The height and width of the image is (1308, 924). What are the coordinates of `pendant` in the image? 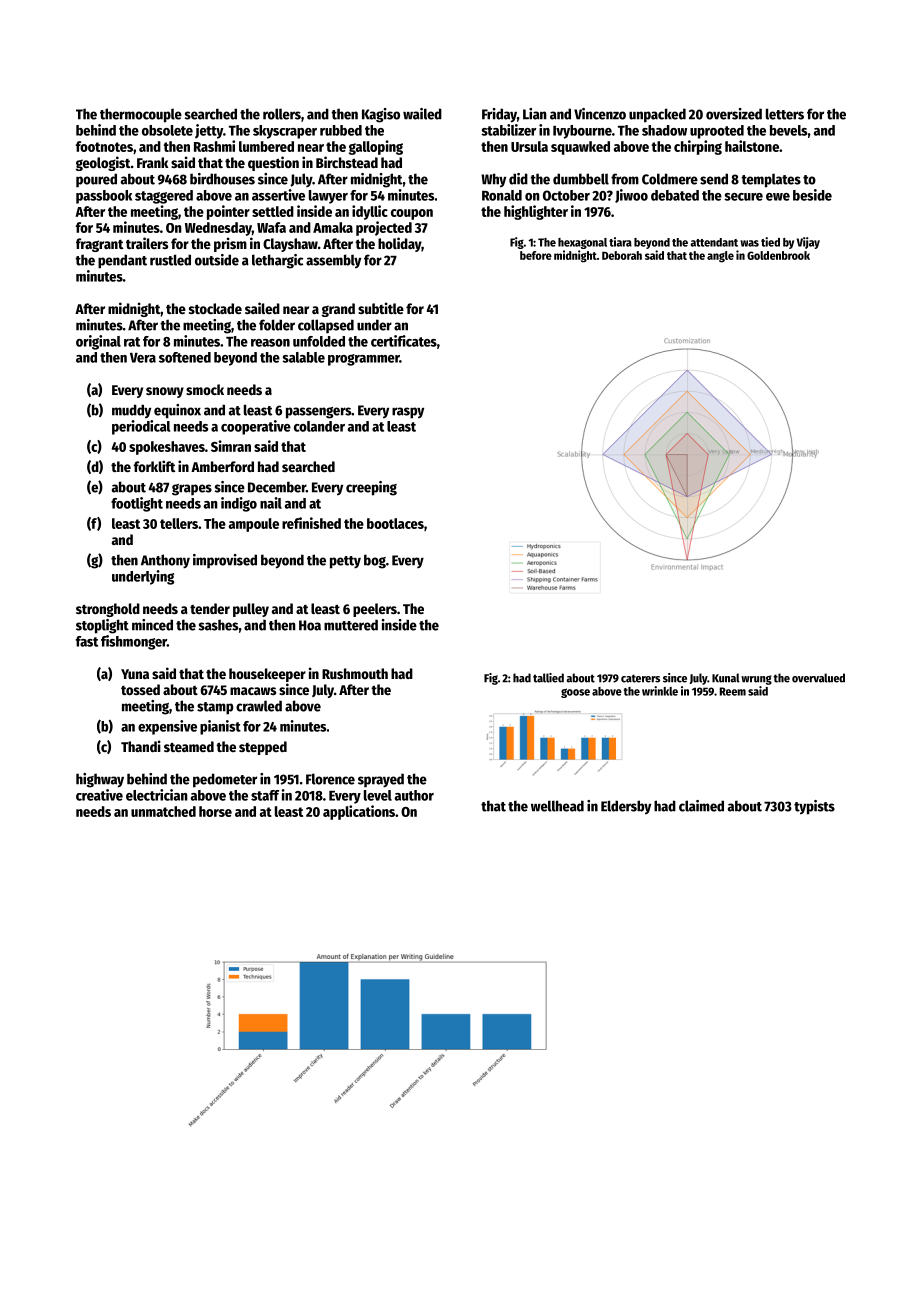 It's located at (122, 261).
